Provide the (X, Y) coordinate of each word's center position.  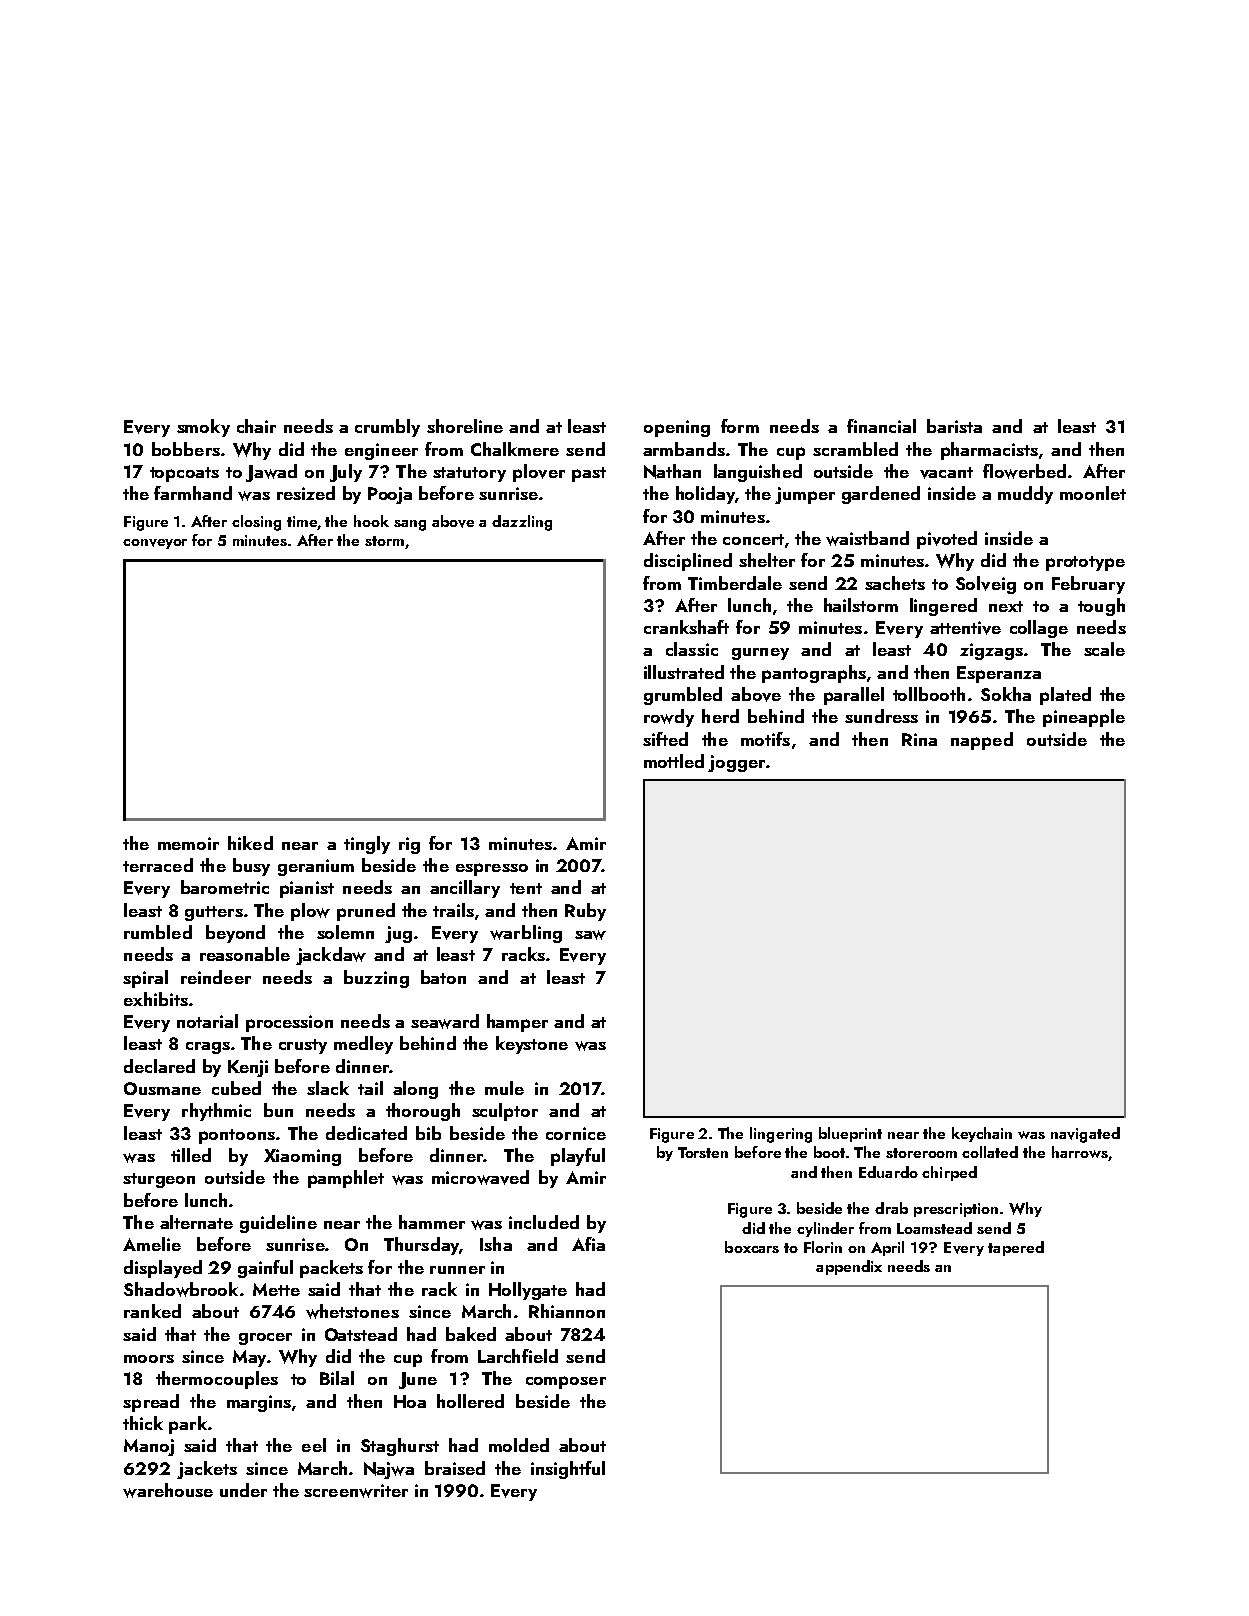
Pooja (390, 495)
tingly (367, 845)
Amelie (152, 1244)
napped (982, 741)
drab (891, 1208)
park (188, 1425)
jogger (736, 763)
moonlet (1093, 493)
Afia (588, 1244)
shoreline (465, 426)
